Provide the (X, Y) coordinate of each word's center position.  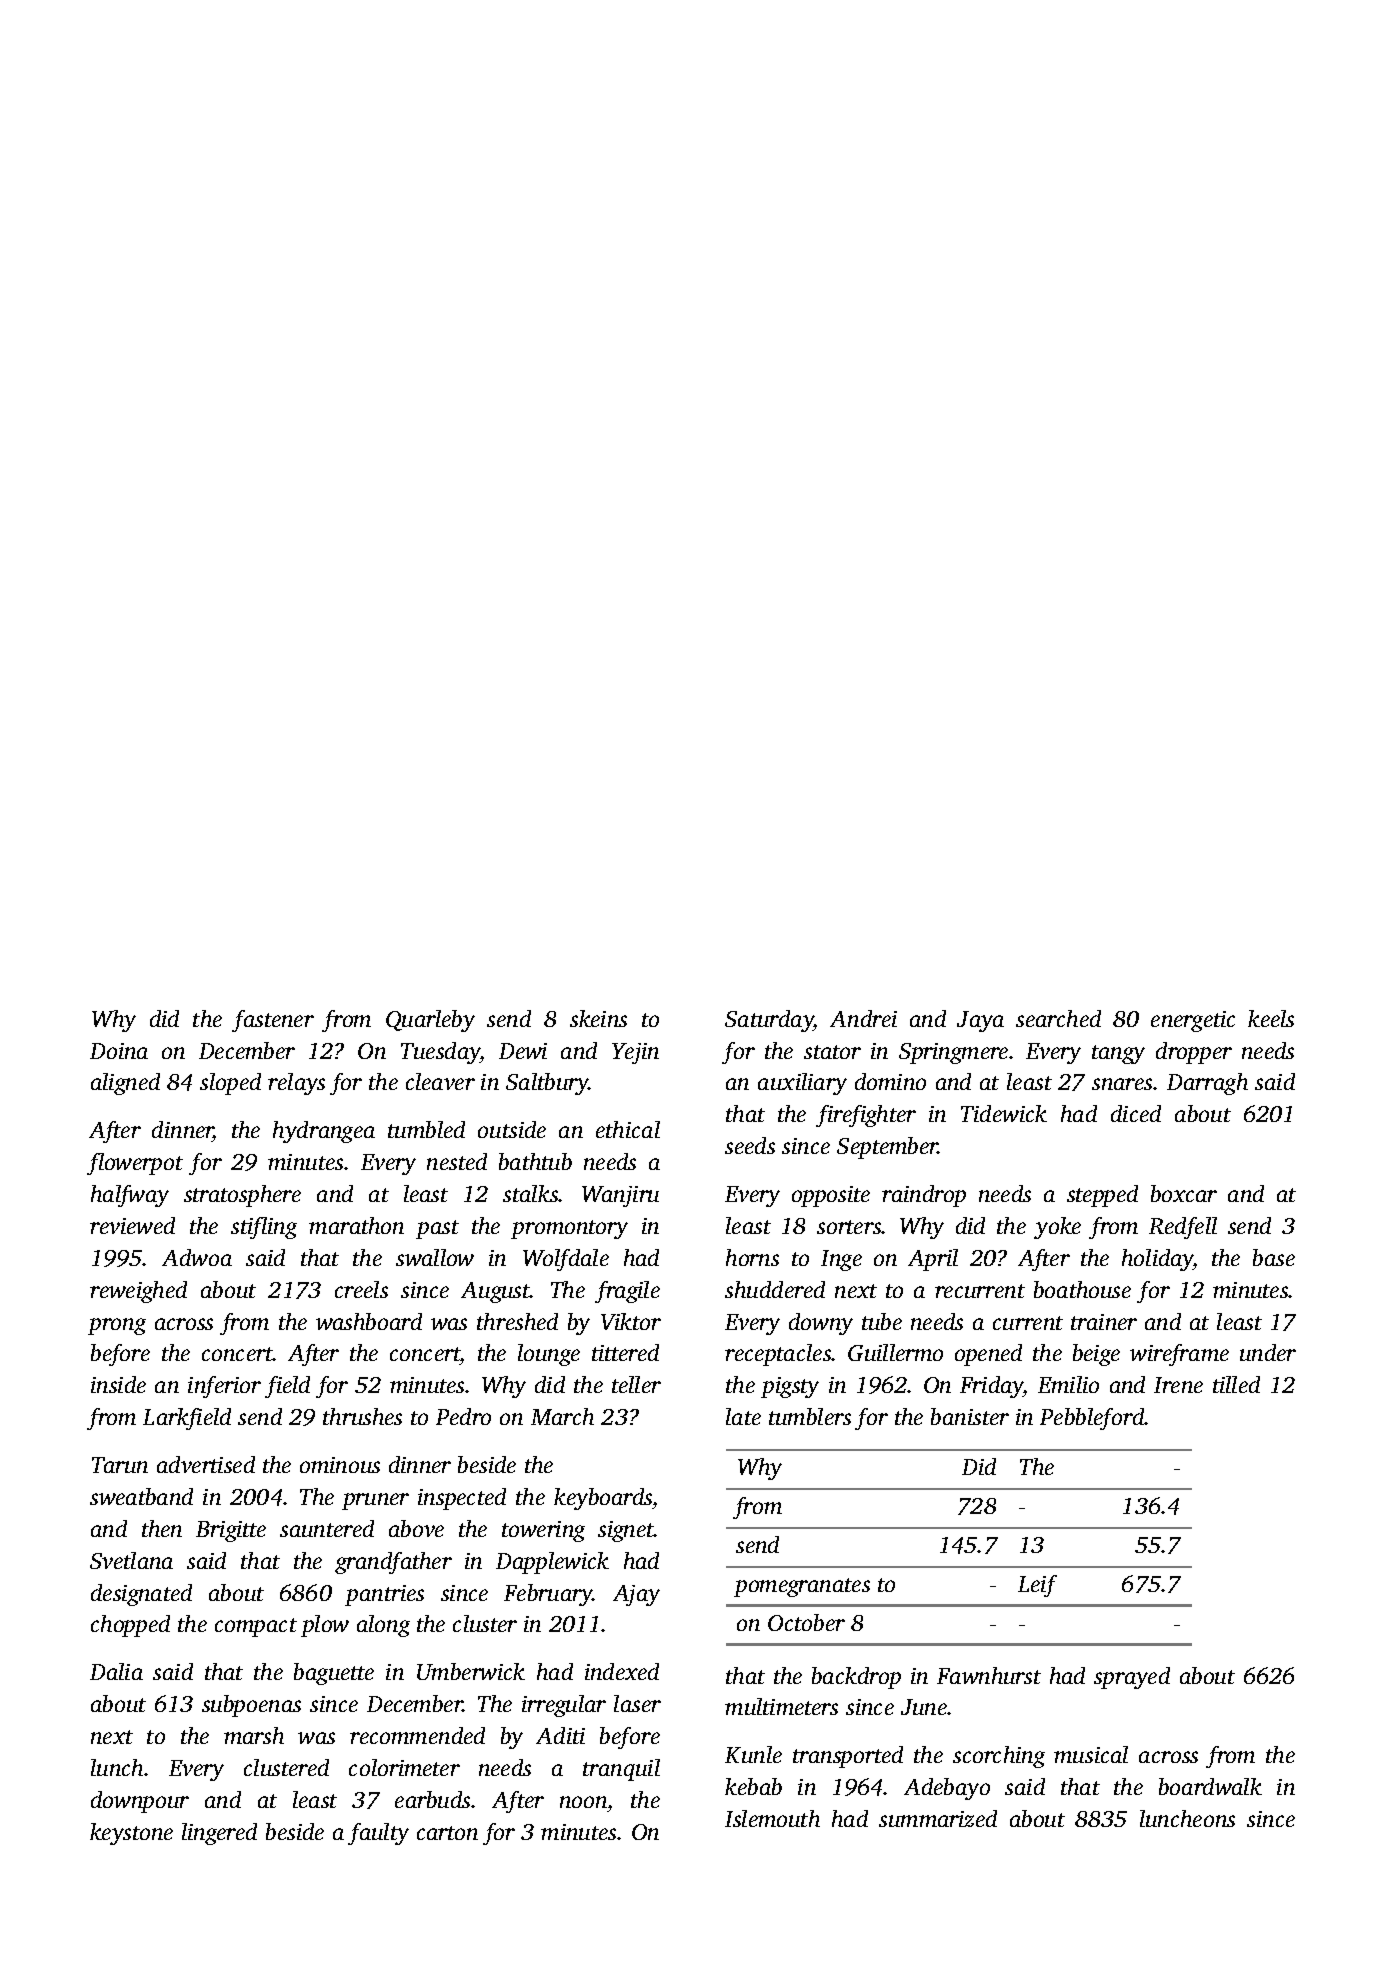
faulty (378, 1834)
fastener (273, 1021)
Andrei (863, 1018)
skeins (598, 1018)
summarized (938, 1818)
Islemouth (772, 1818)
